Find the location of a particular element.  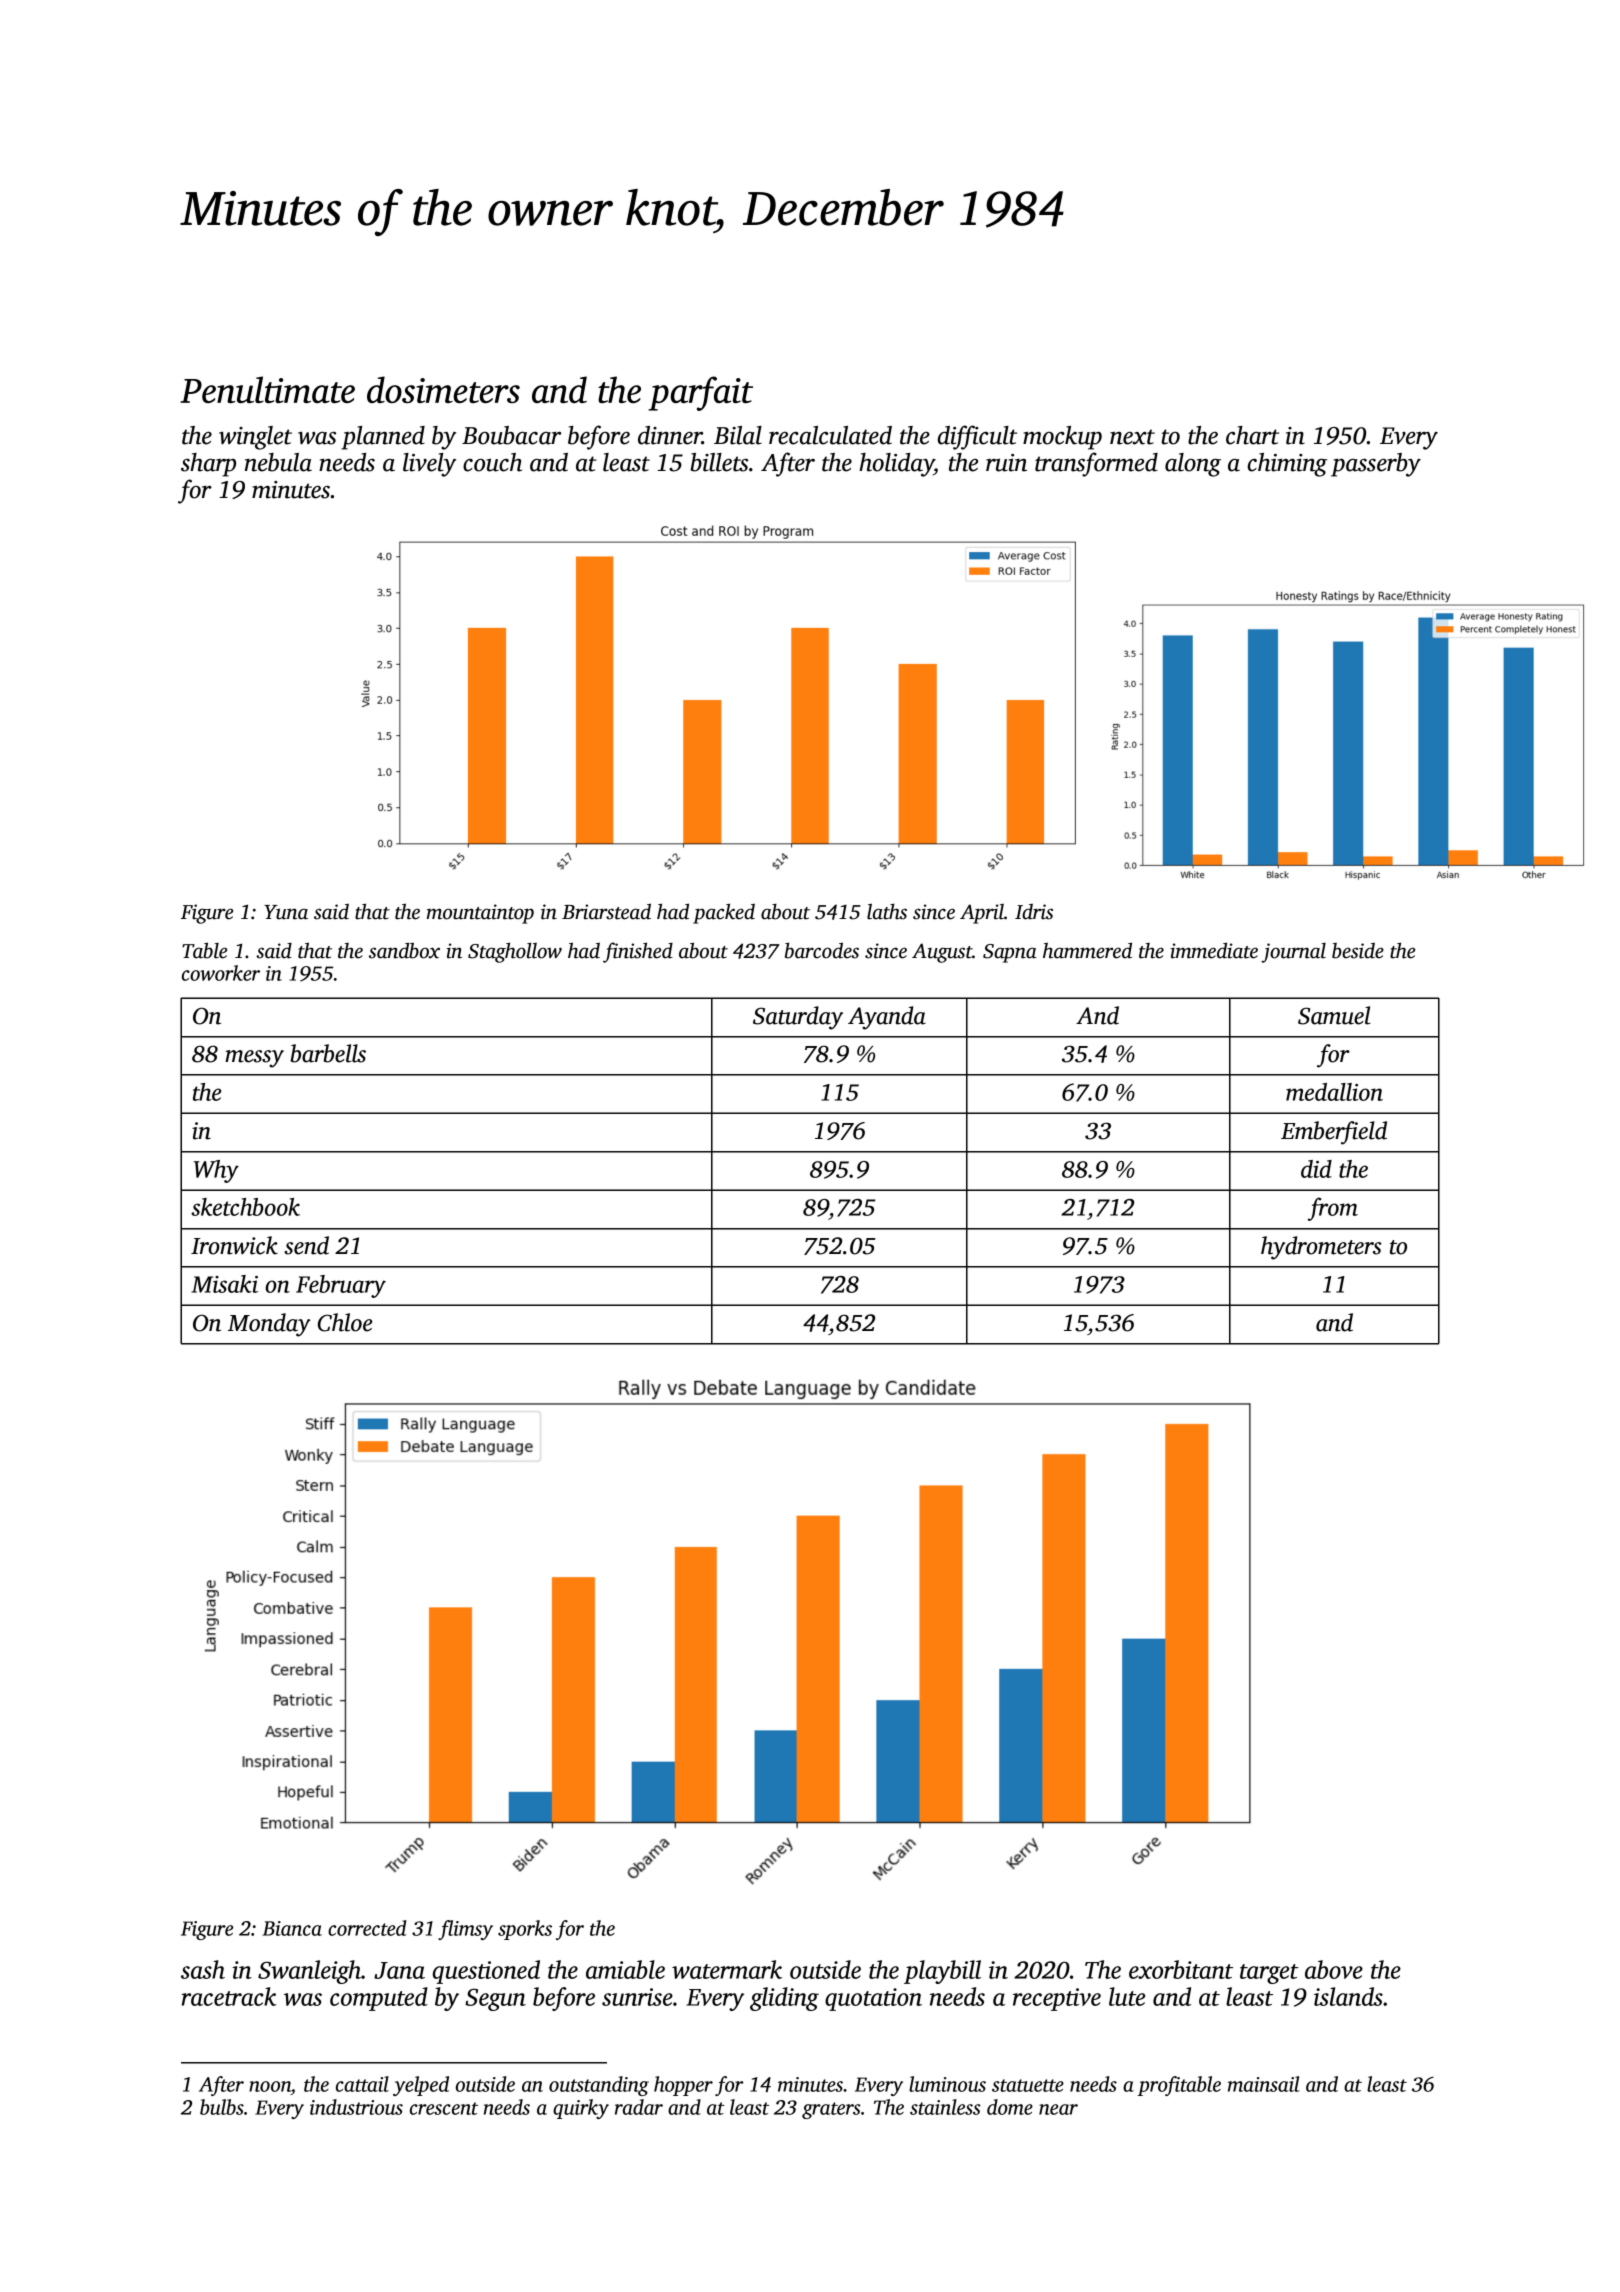

finished is located at coordinates (638, 952).
